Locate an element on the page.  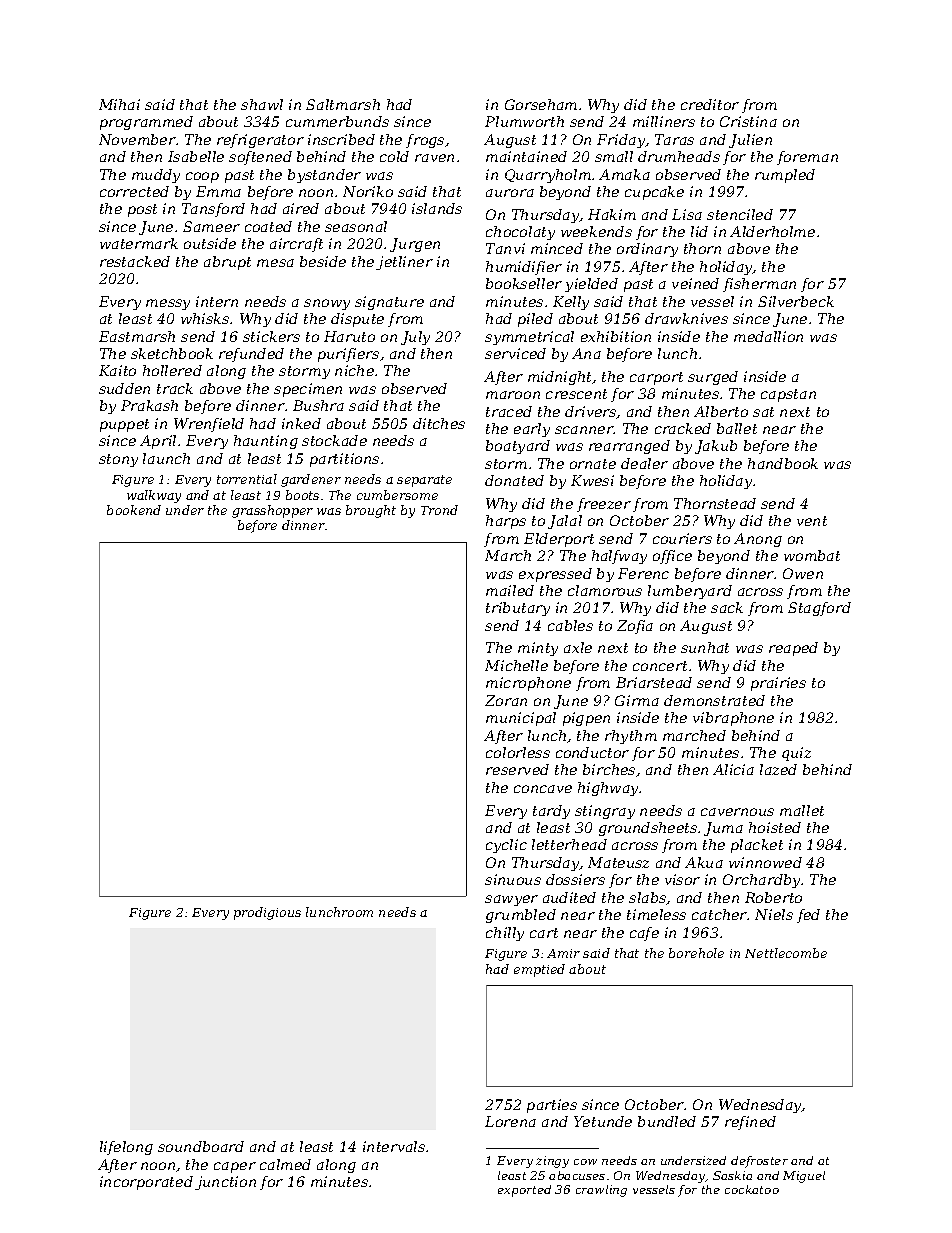
creditor is located at coordinates (710, 104).
